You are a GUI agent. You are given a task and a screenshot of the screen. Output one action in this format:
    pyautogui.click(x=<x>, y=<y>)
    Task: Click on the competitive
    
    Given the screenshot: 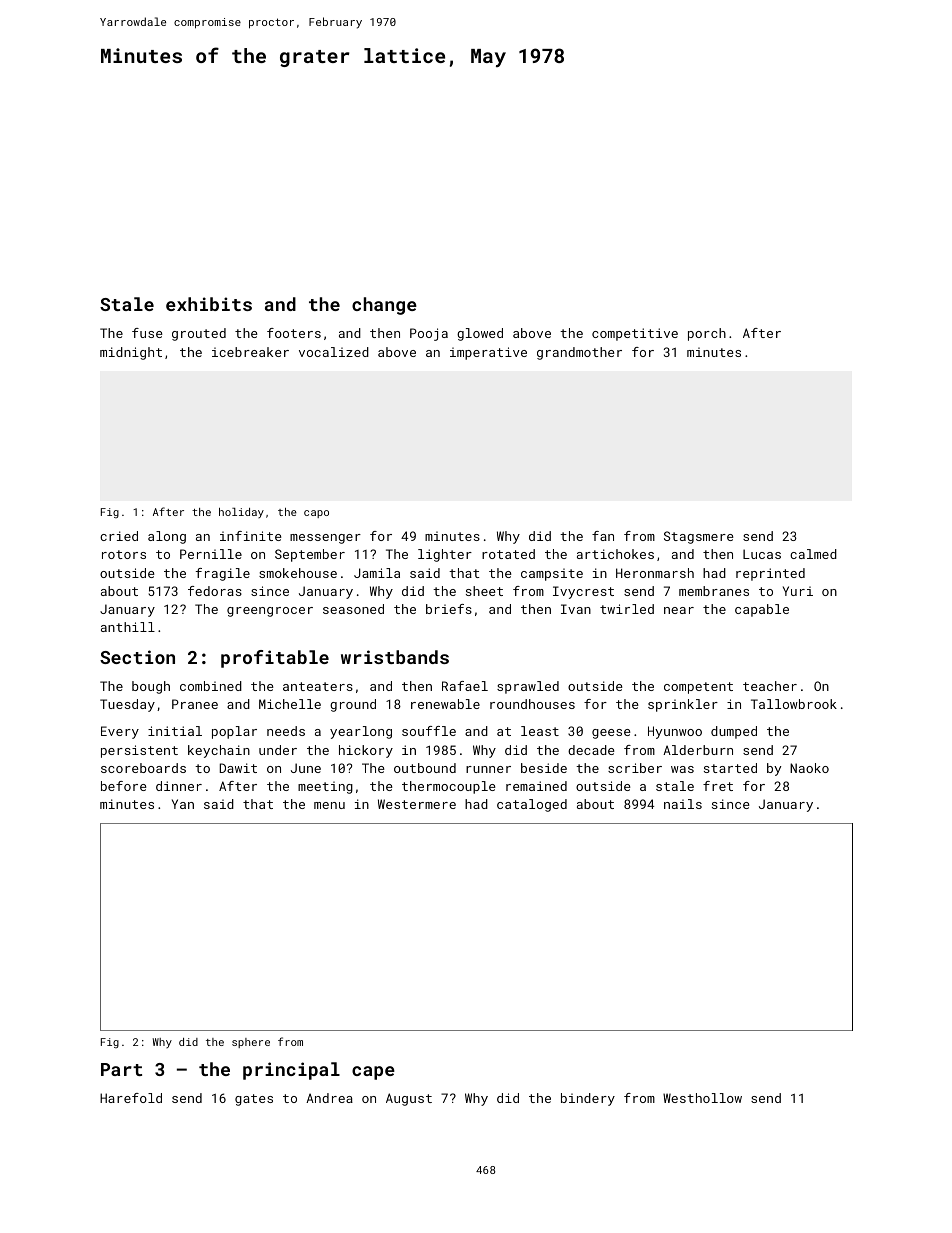 What is the action you would take?
    pyautogui.click(x=635, y=334)
